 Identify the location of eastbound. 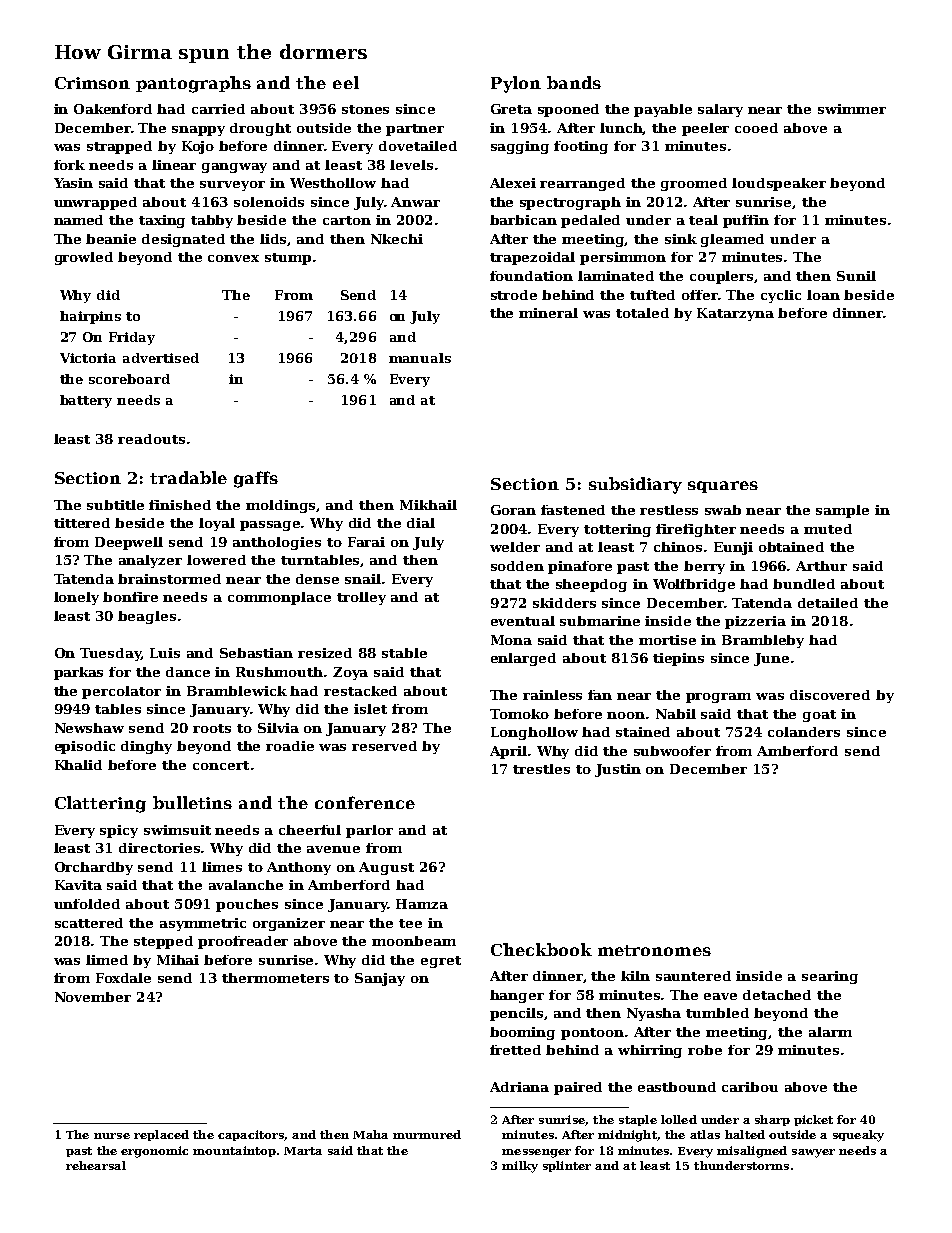
(677, 1087).
